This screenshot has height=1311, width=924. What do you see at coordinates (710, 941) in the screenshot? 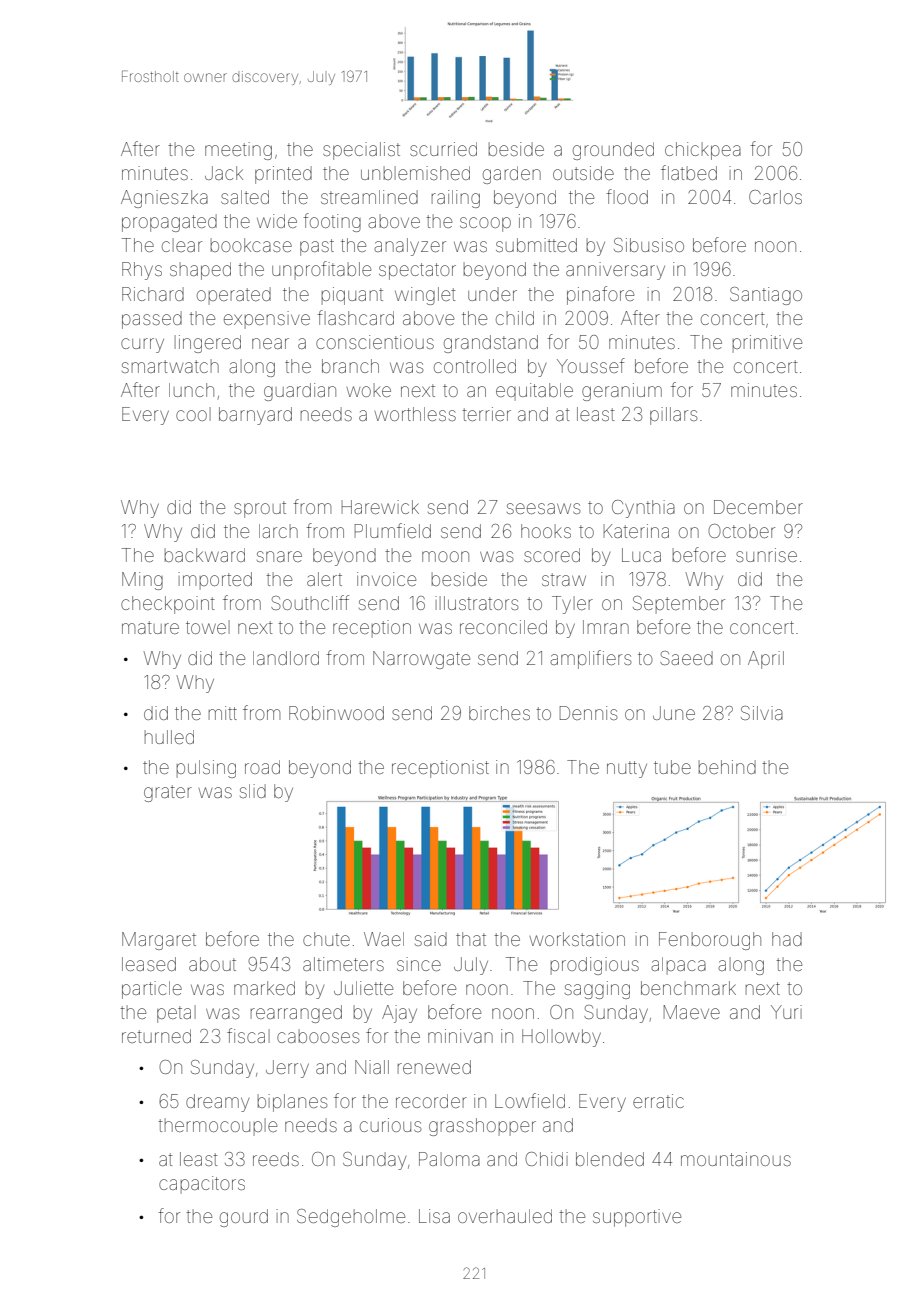
I see `Fenborough` at bounding box center [710, 941].
